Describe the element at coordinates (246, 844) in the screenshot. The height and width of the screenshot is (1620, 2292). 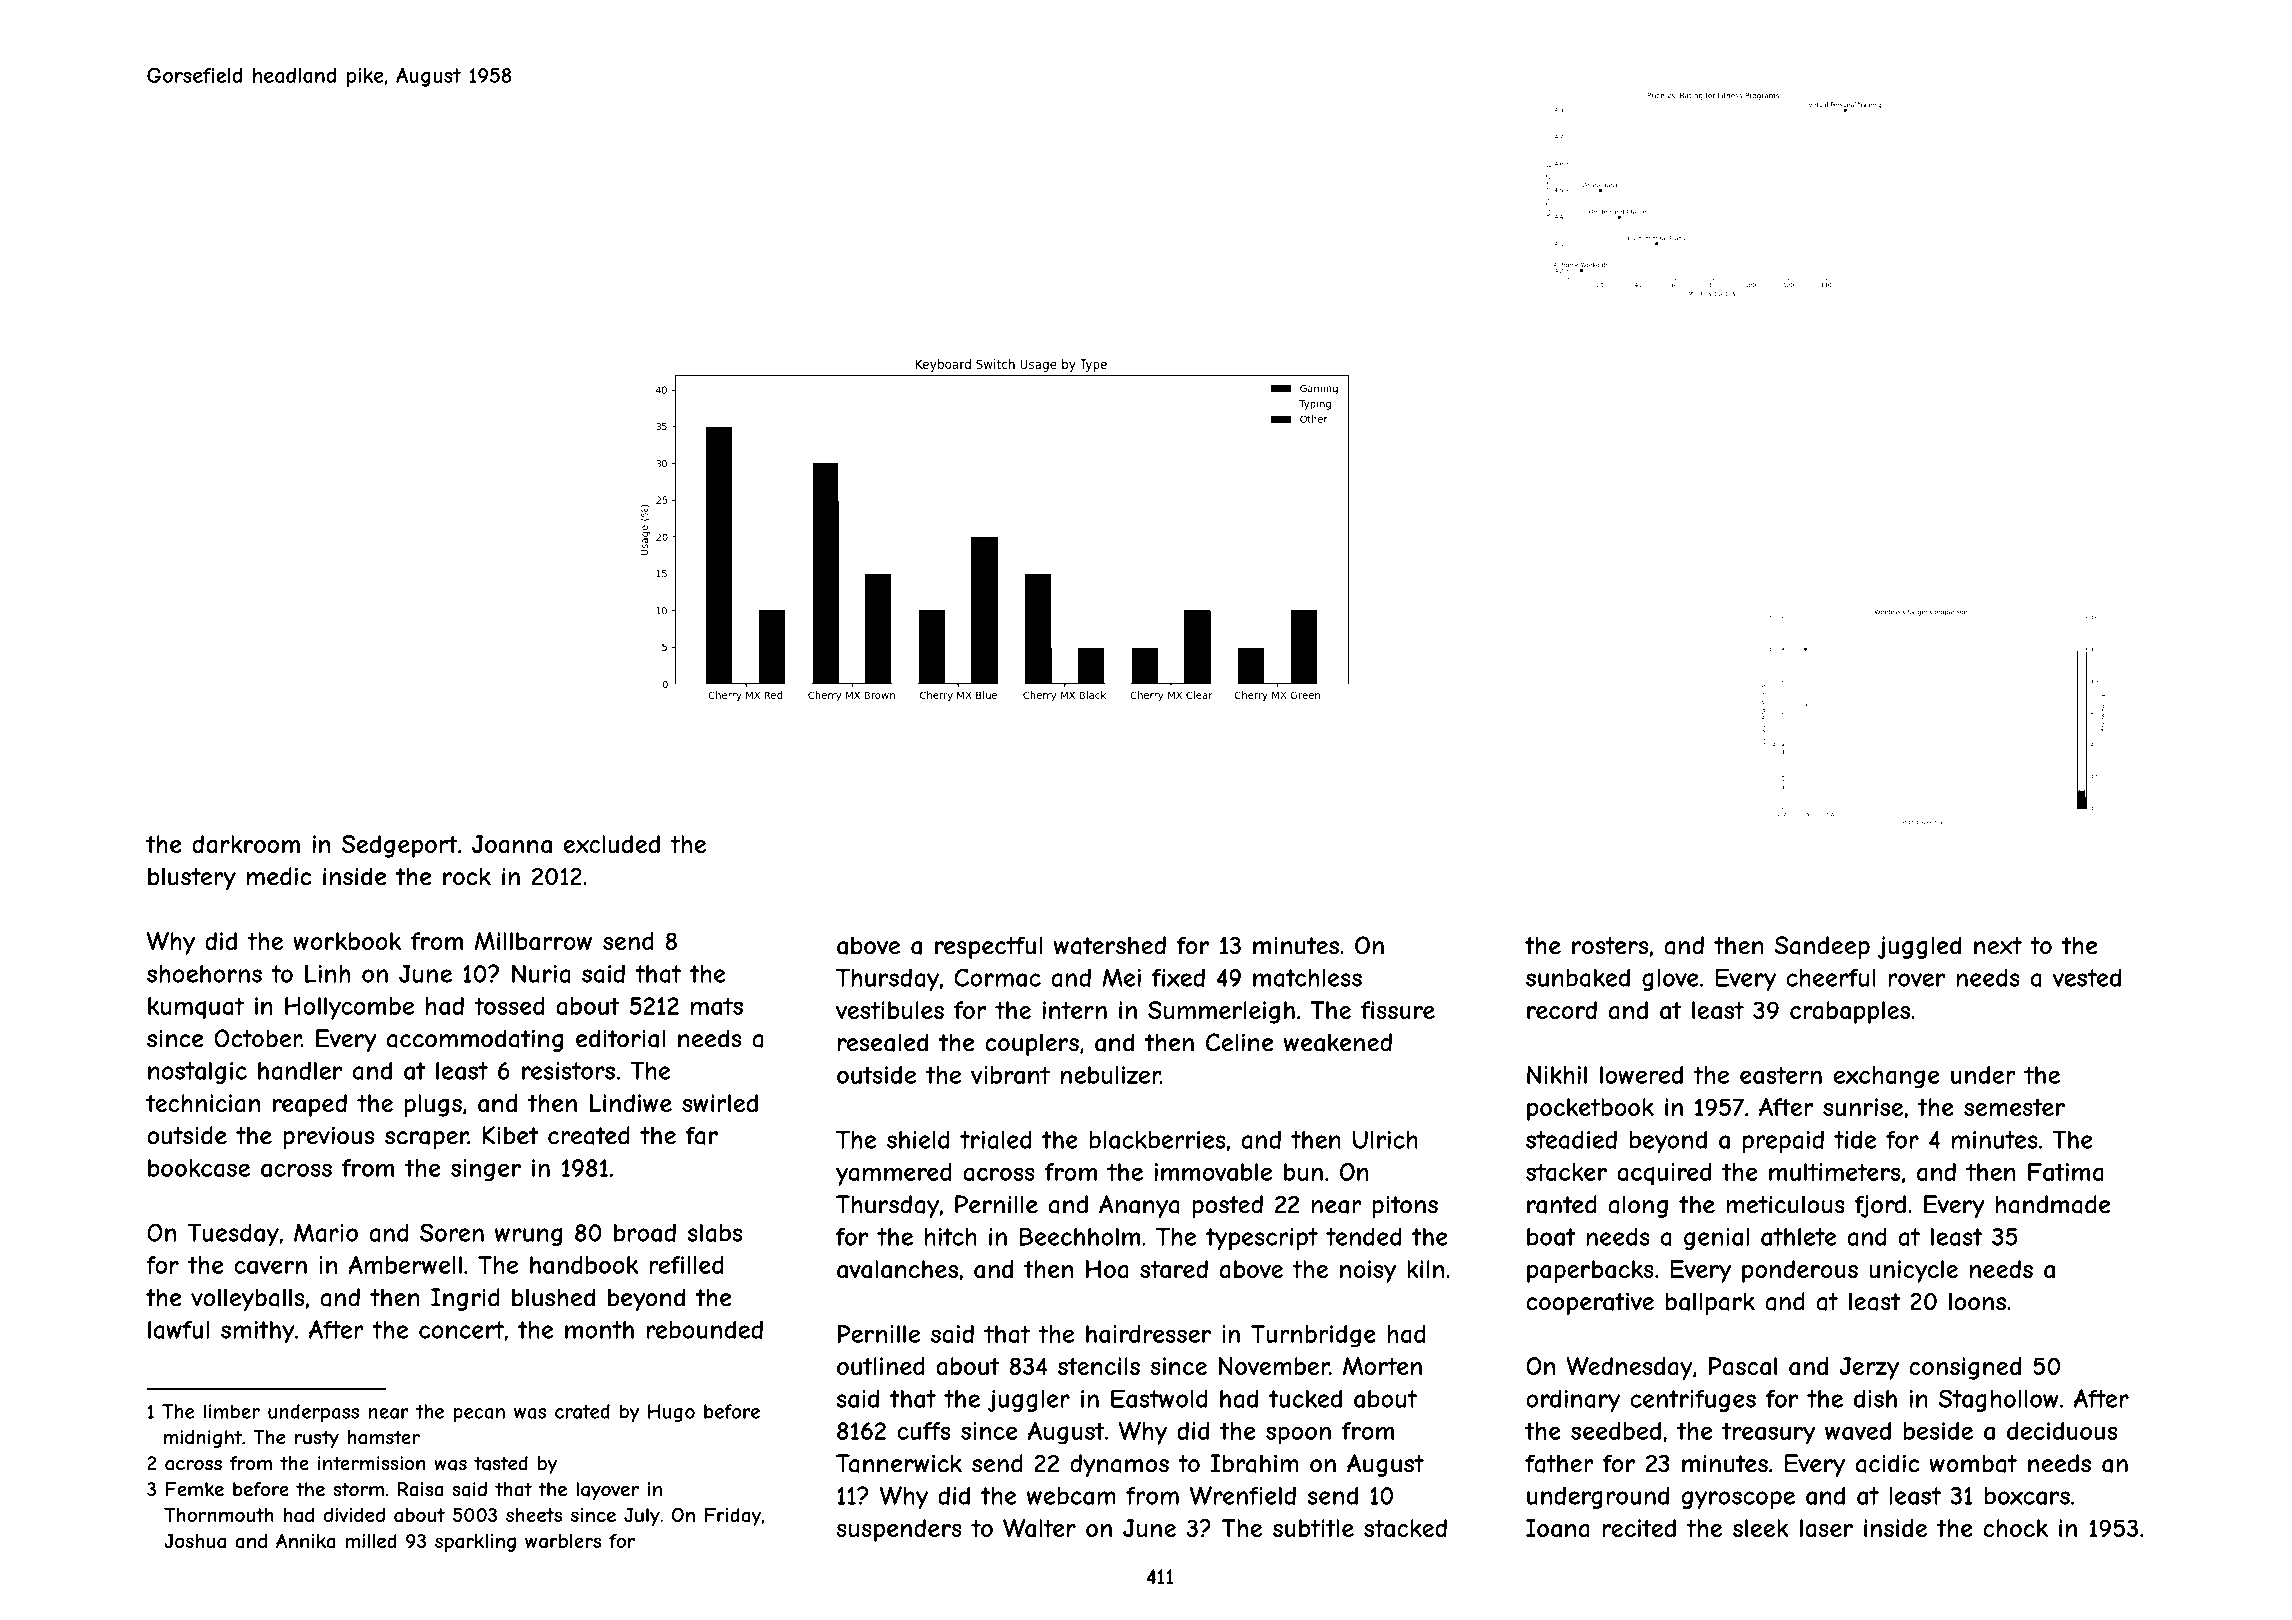
I see `darkroom` at that location.
